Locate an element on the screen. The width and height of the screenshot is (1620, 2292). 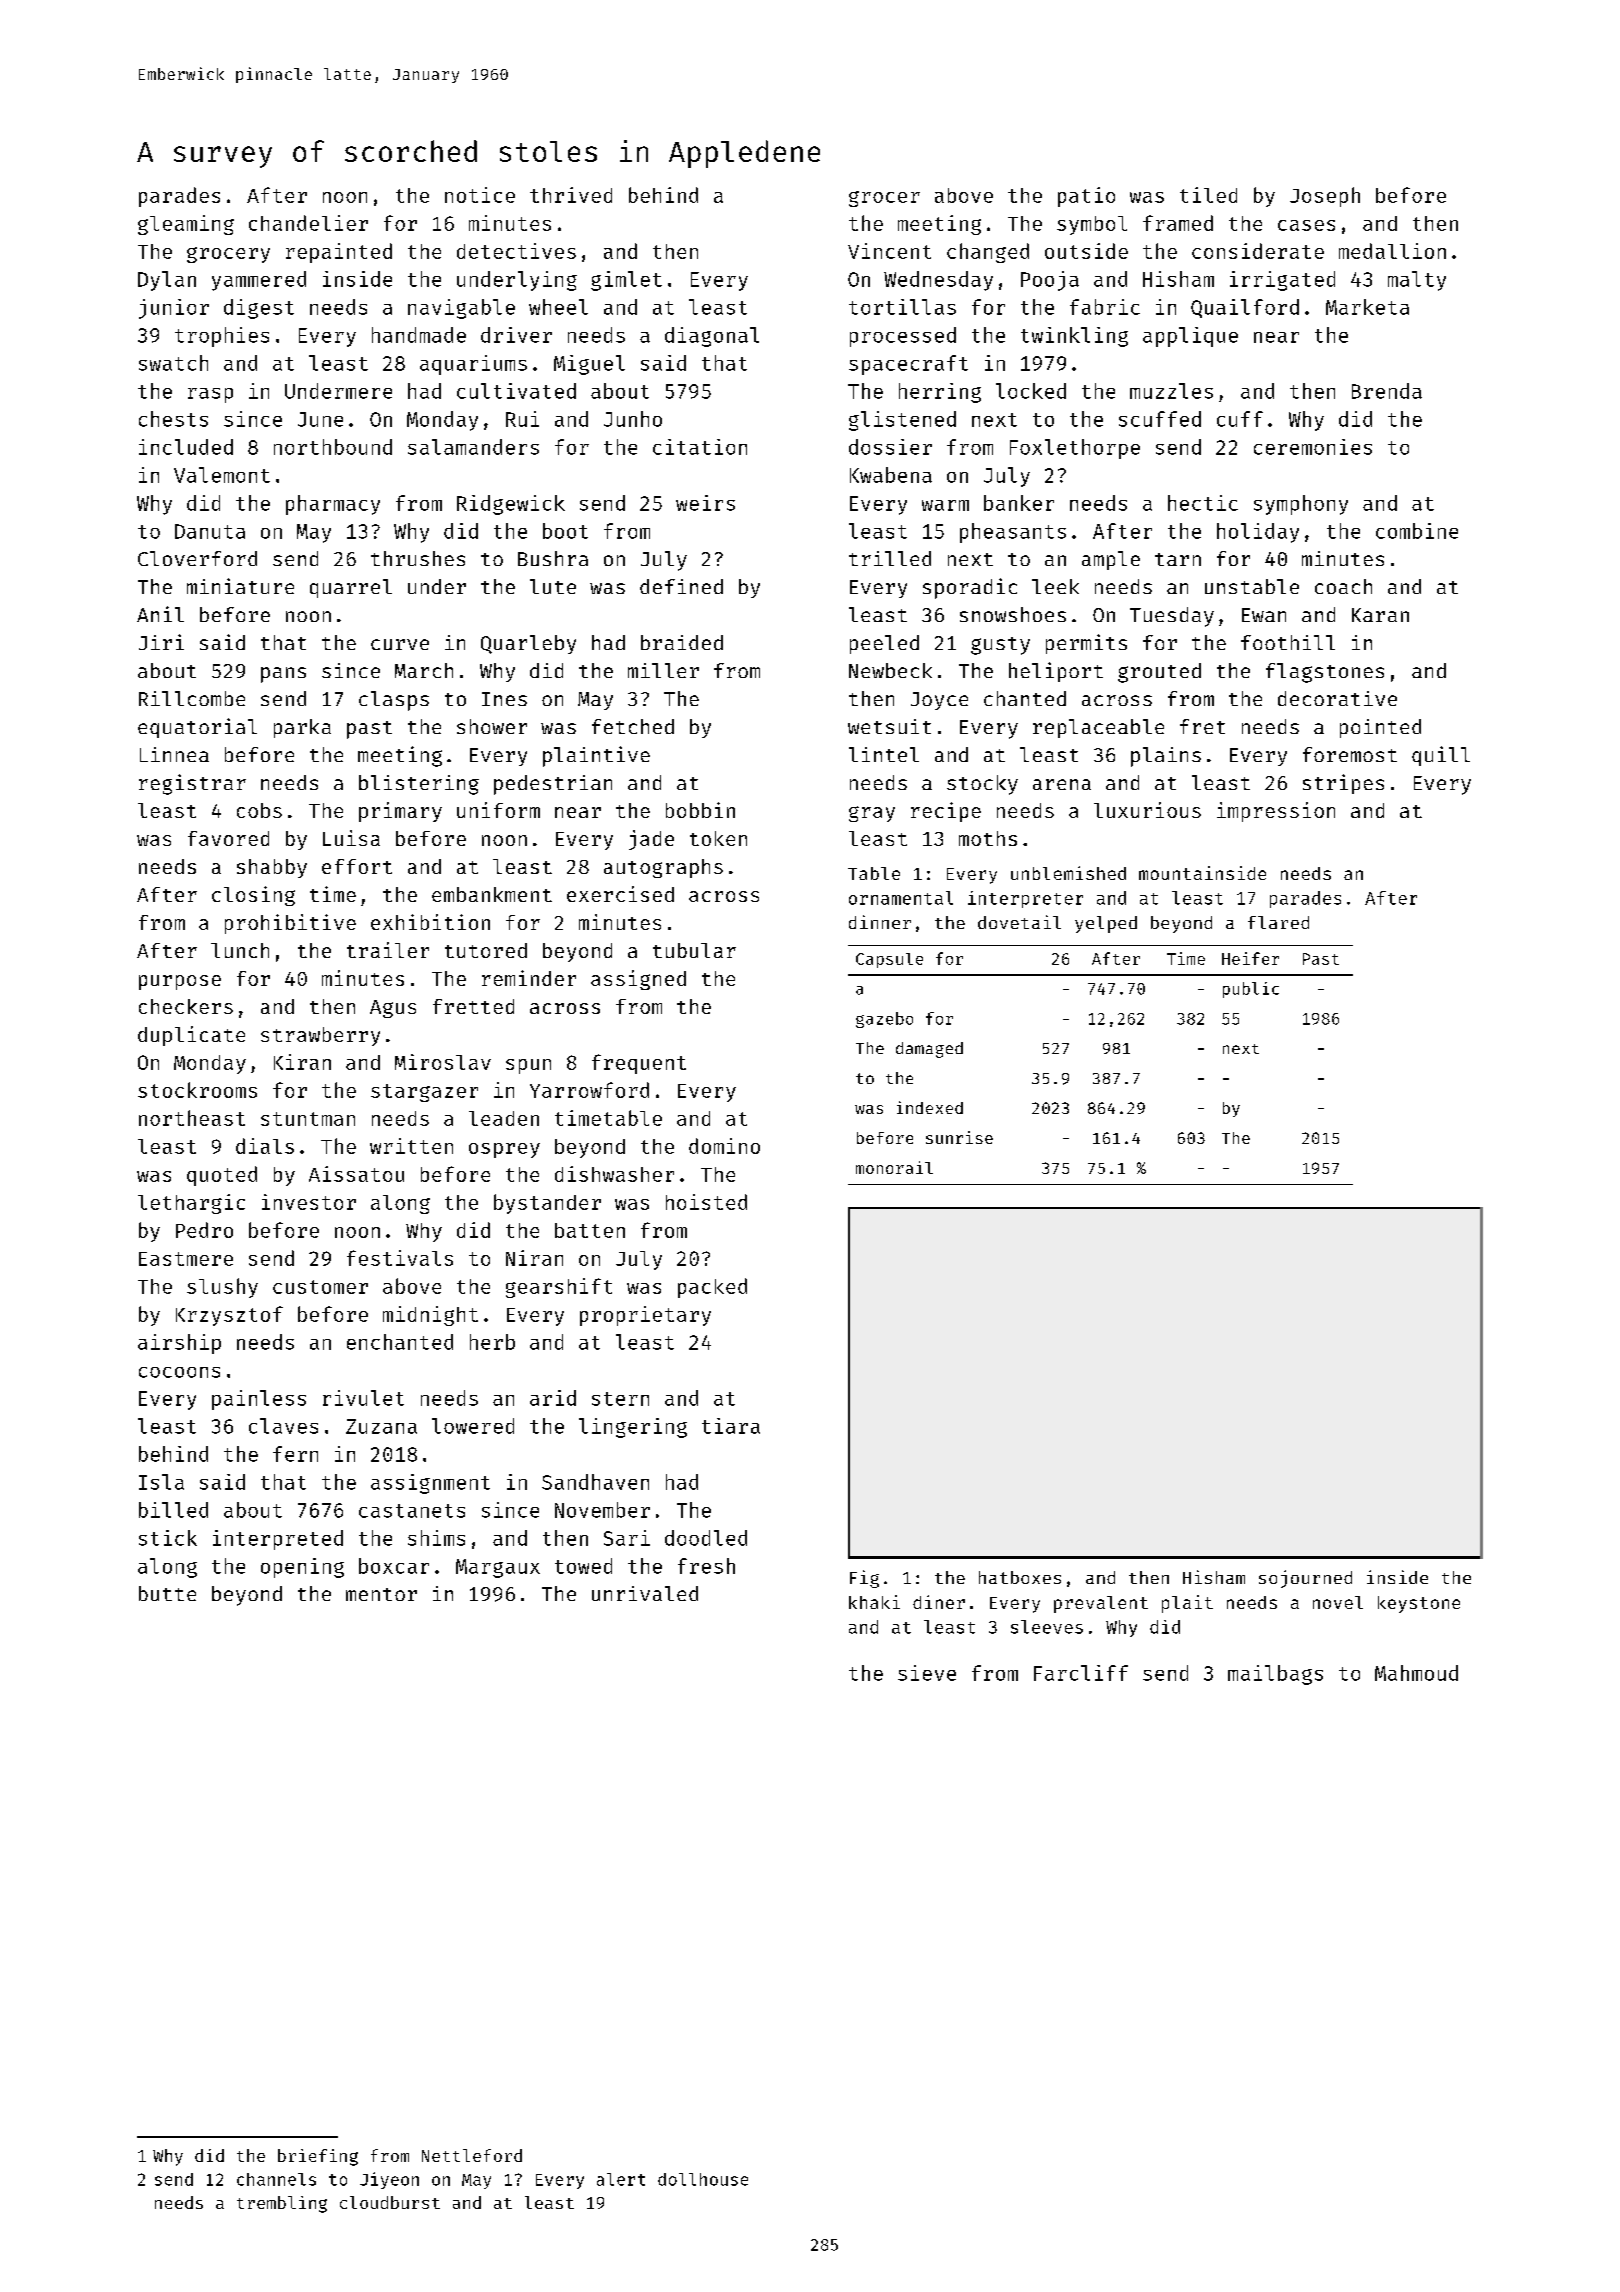
sojourned is located at coordinates (1305, 1579).
